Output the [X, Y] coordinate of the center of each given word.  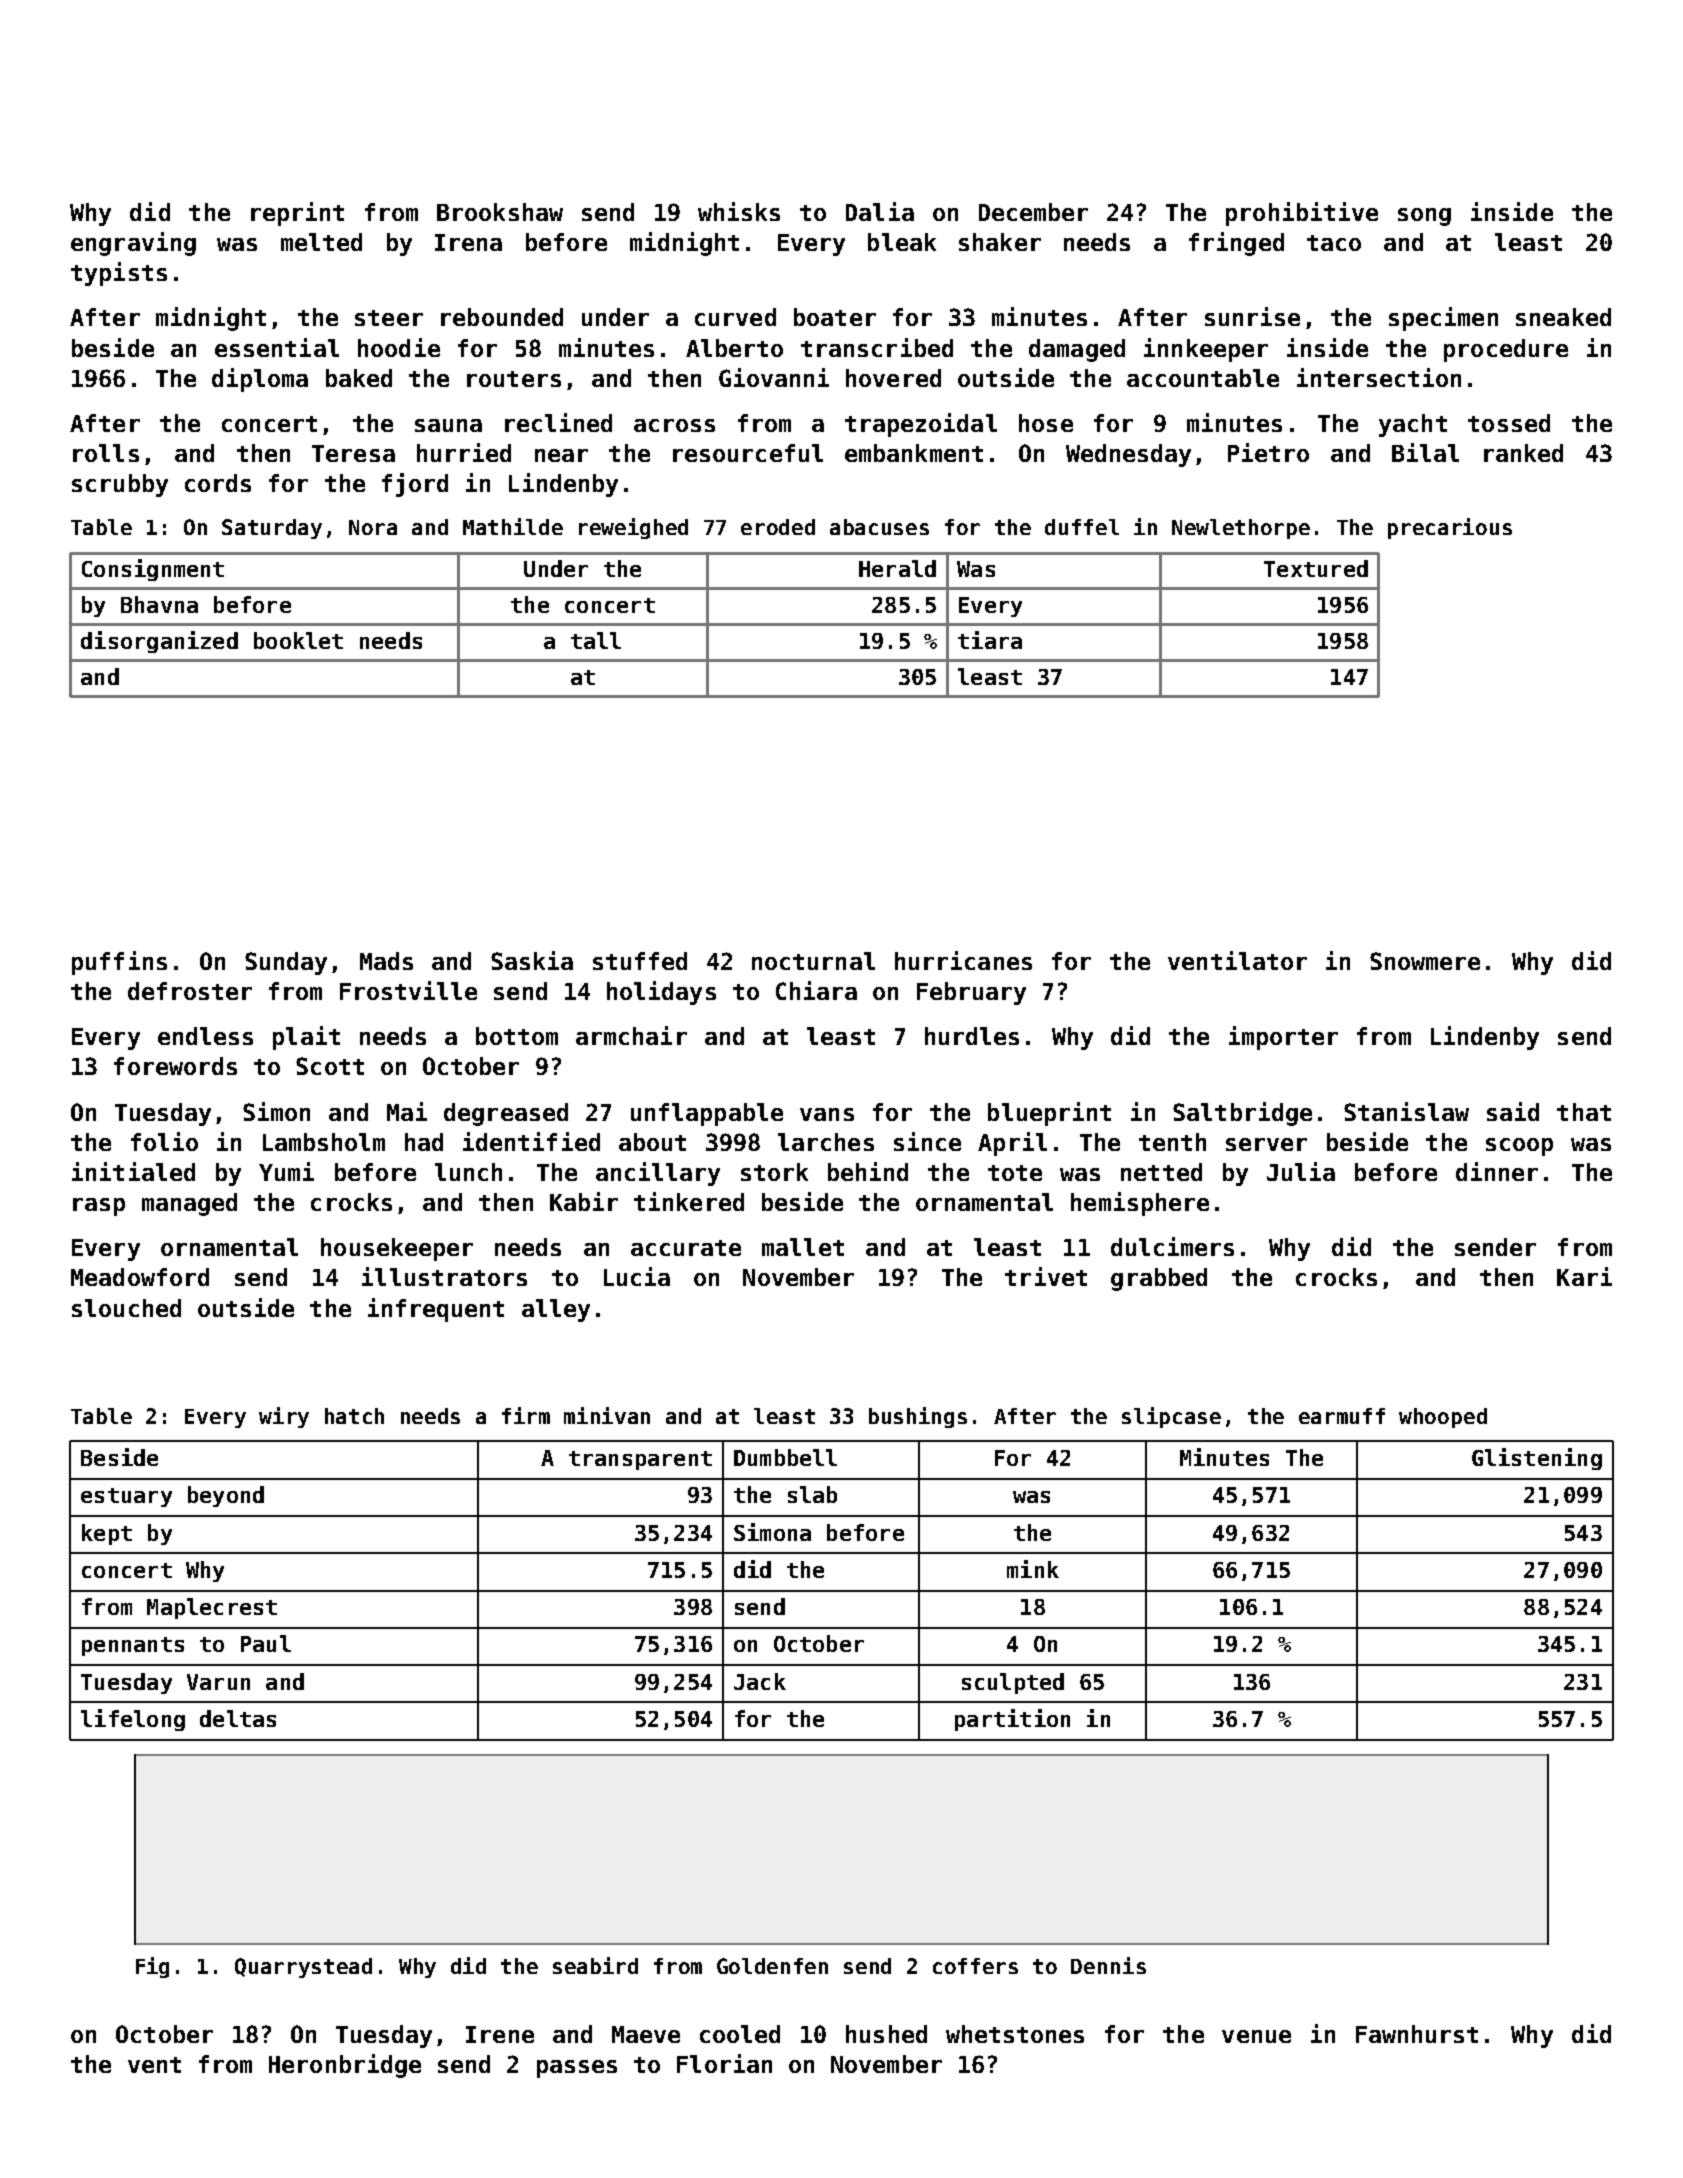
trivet [1046, 1276]
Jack [760, 1681]
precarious [1450, 528]
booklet [298, 640]
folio [164, 1141]
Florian [724, 2063]
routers [514, 379]
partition [1012, 1720]
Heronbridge [345, 2066]
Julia [1301, 1171]
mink [1033, 1569]
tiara [990, 640]
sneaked [1563, 317]
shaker [1000, 242]
